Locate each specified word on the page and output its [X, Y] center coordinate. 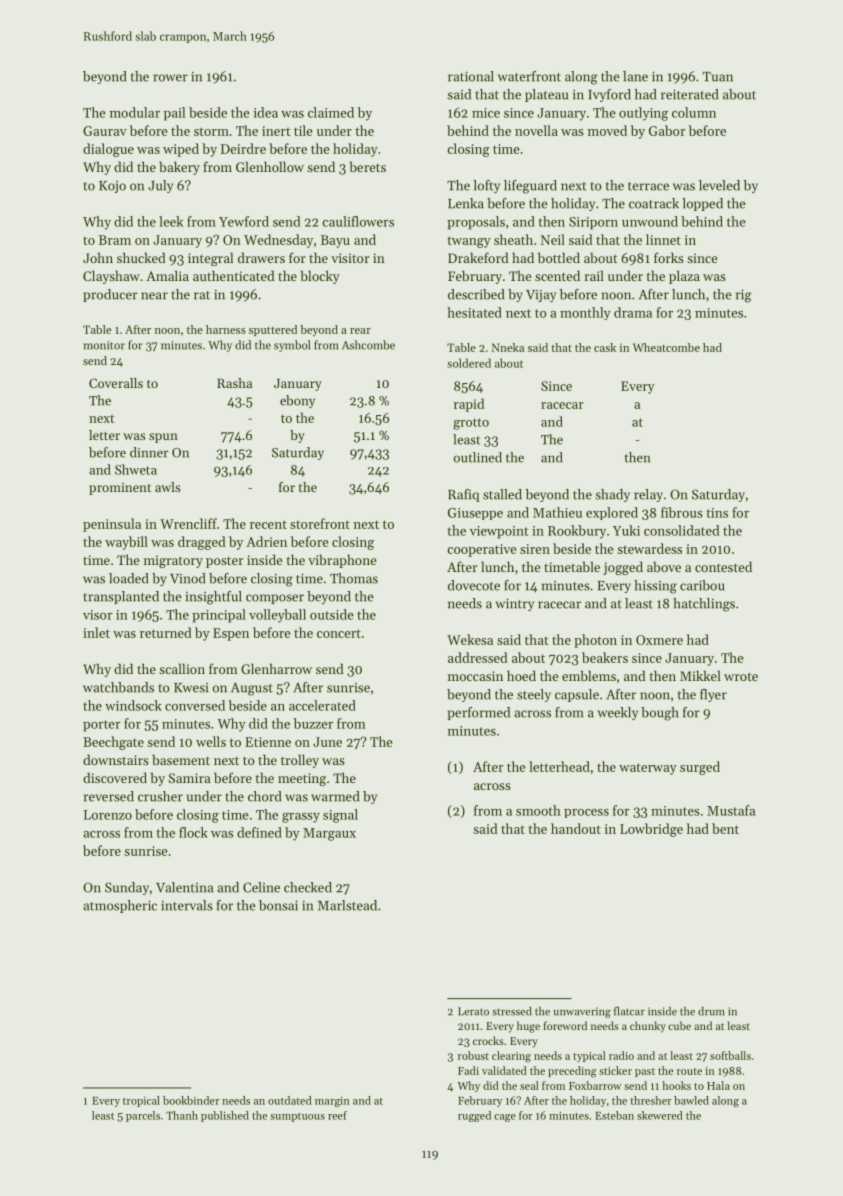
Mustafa [731, 810]
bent [725, 828]
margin [332, 1102]
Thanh [182, 1115]
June [327, 742]
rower [170, 78]
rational [471, 76]
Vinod [187, 578]
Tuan [718, 77]
